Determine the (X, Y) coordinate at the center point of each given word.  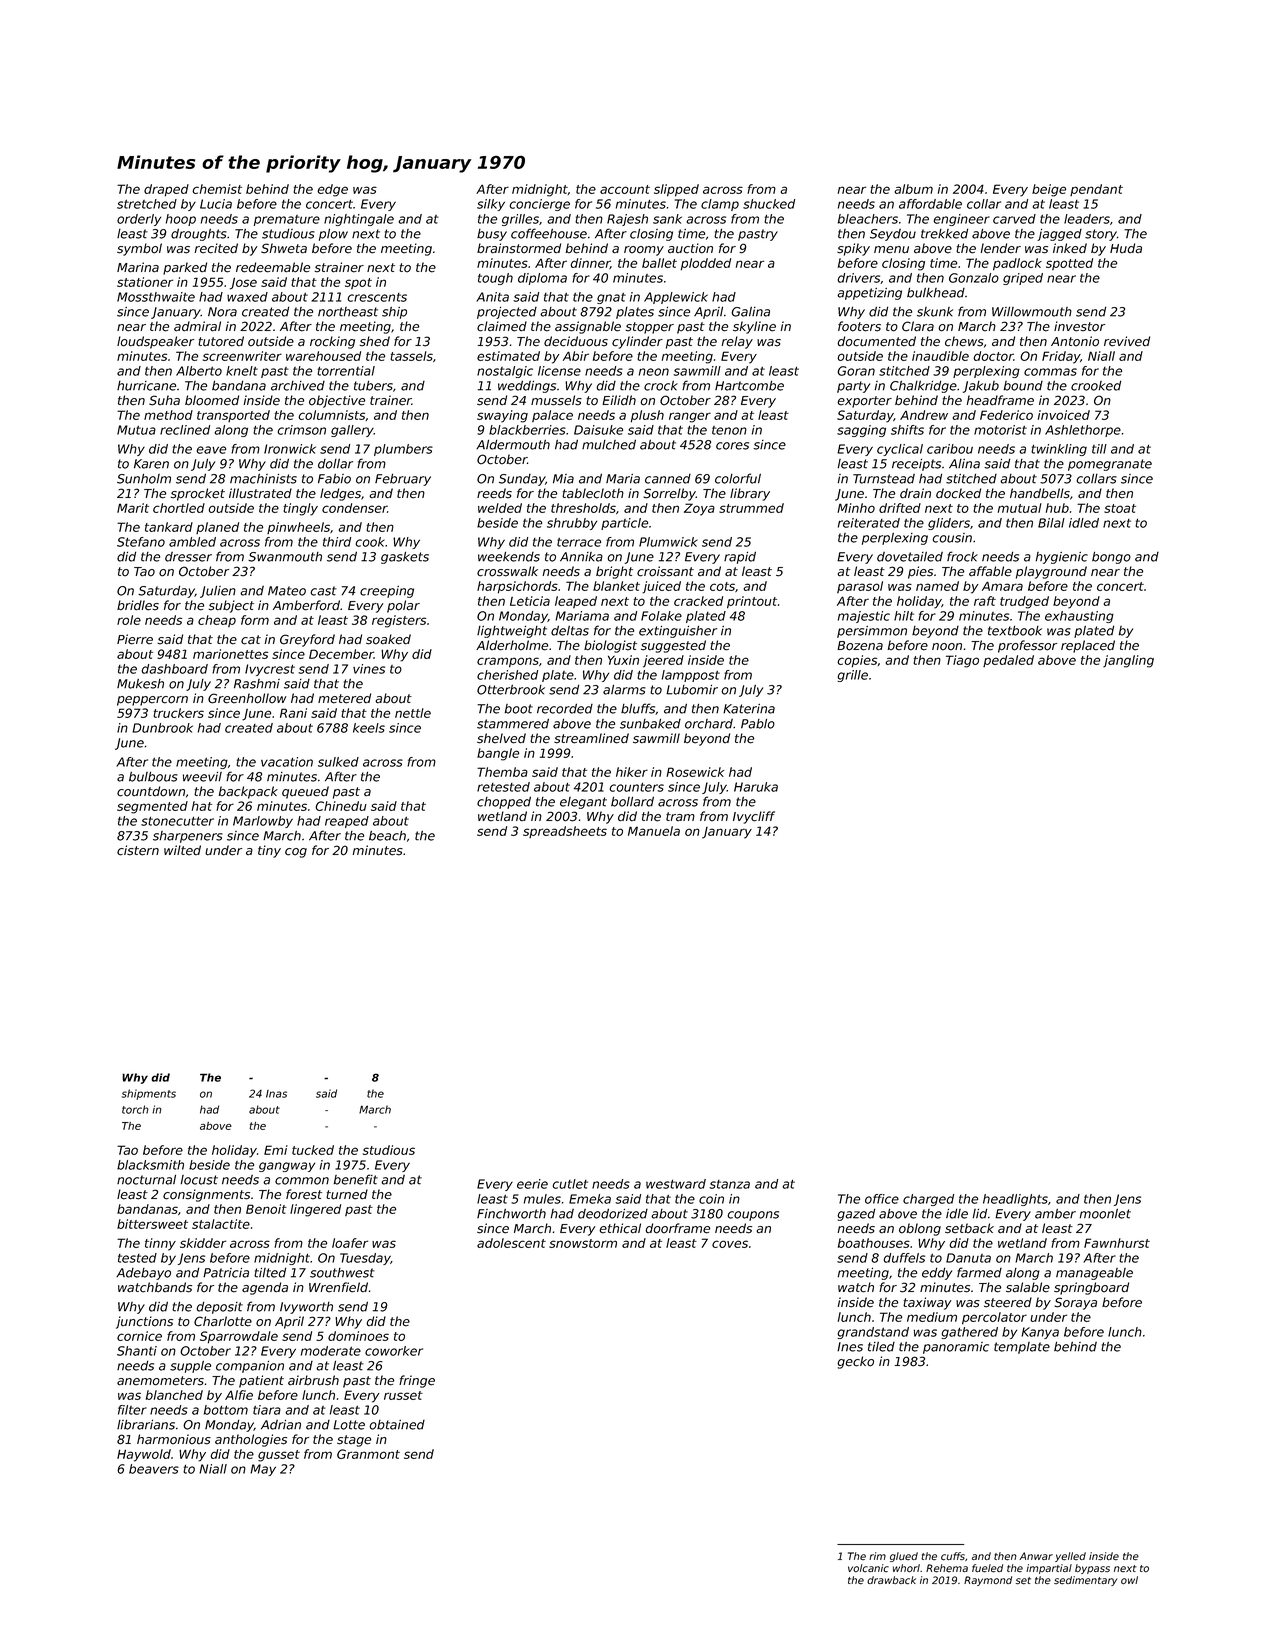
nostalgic (505, 372)
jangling (1128, 661)
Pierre (135, 639)
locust (199, 1180)
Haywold (144, 1455)
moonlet (1105, 1214)
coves (730, 1244)
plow (333, 235)
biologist (610, 646)
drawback (891, 1580)
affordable (930, 204)
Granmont (368, 1454)
